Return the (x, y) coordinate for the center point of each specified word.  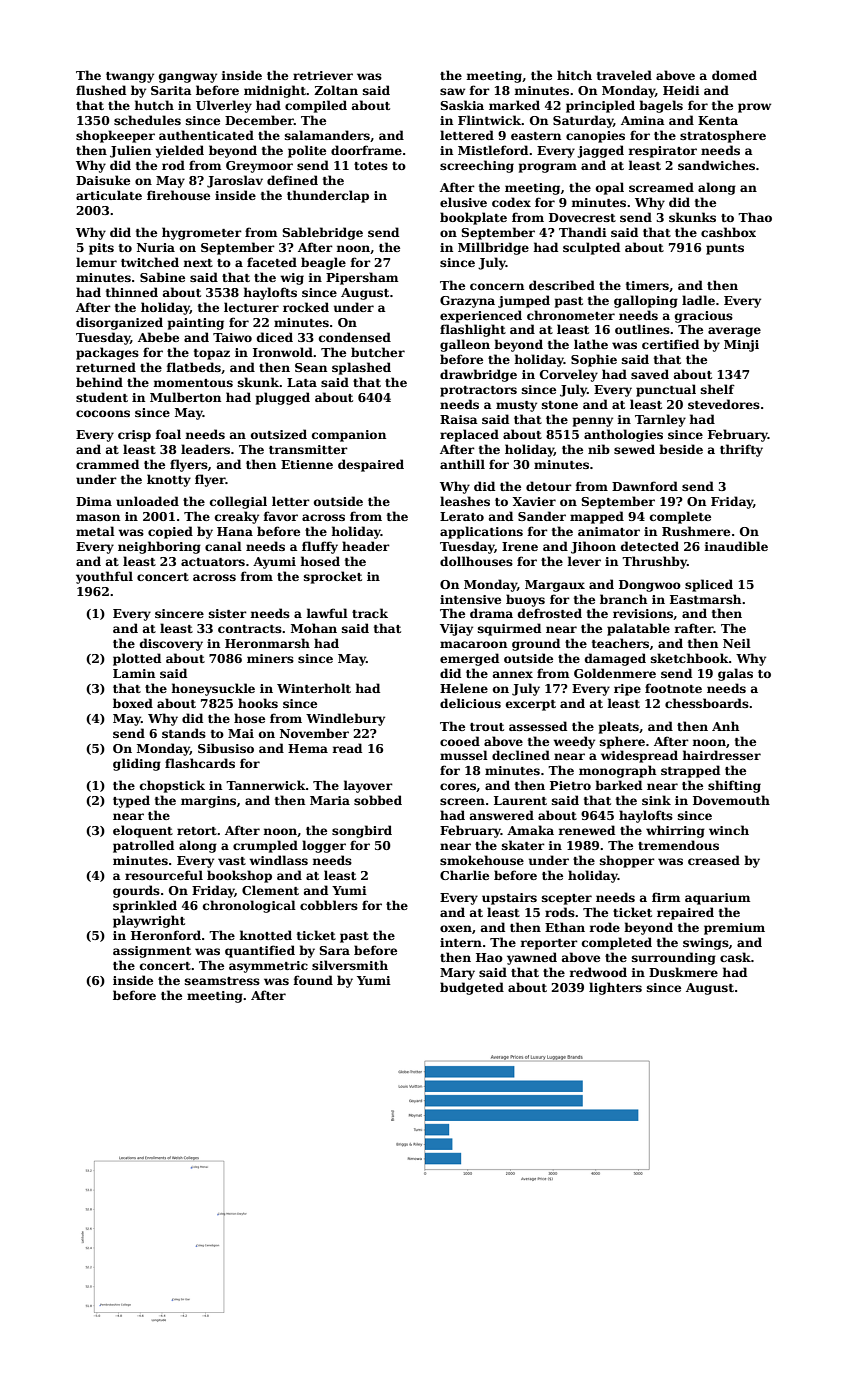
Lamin (134, 673)
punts (725, 249)
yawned (532, 958)
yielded (179, 151)
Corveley (569, 375)
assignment (152, 952)
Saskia (462, 105)
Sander (542, 516)
